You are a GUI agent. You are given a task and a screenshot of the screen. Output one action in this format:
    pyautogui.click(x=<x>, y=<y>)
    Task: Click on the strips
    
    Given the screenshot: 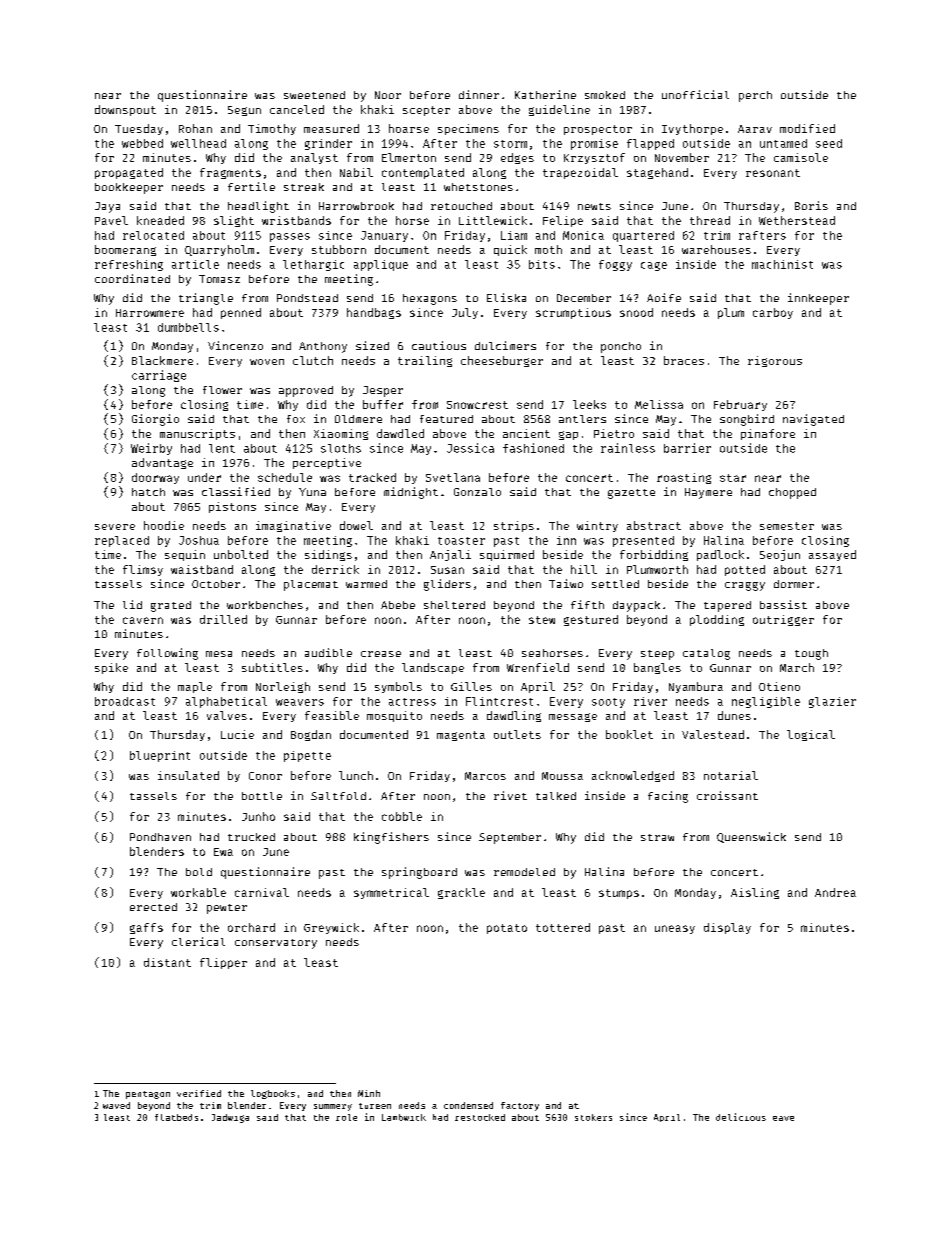 What is the action you would take?
    pyautogui.click(x=514, y=526)
